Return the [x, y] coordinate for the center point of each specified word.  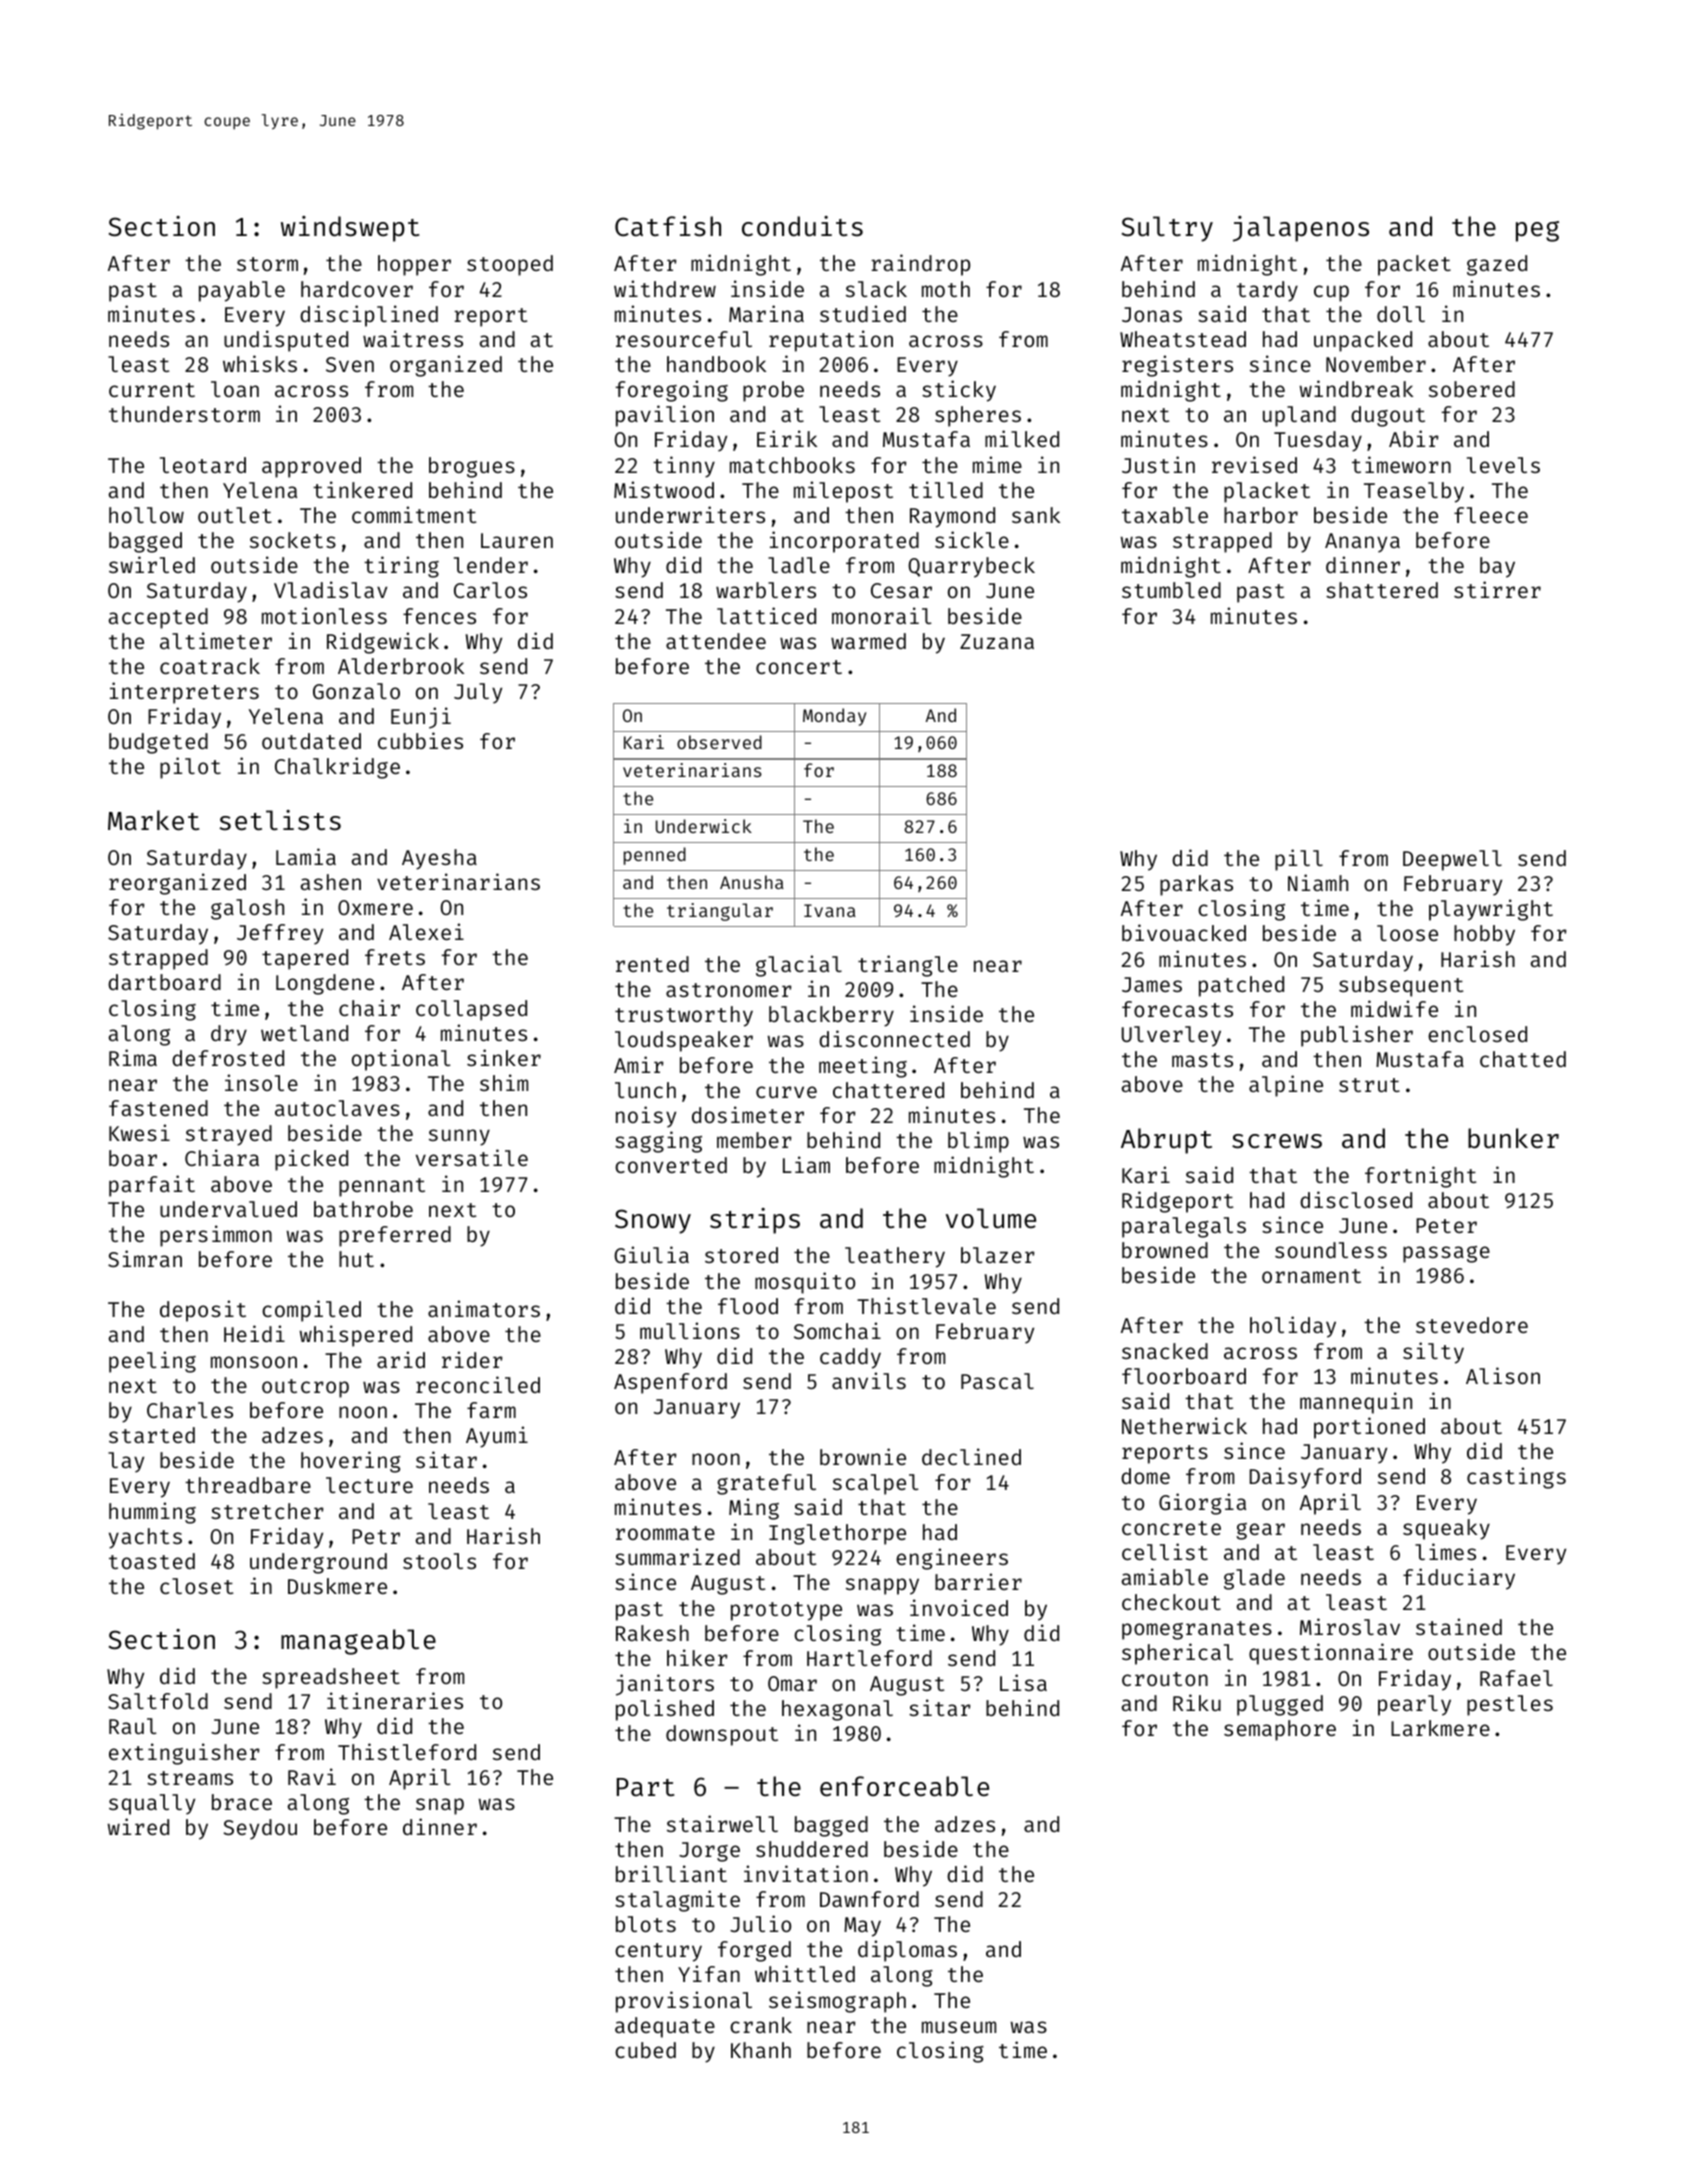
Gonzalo [356, 691]
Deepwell [1452, 860]
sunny [459, 1137]
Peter [1446, 1225]
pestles [1510, 1705]
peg [1537, 231]
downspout [722, 1735]
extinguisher [184, 1754]
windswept [350, 229]
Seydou [260, 1829]
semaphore [1280, 1730]
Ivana [830, 910]
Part [646, 1787]
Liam [806, 1164]
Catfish [668, 226]
